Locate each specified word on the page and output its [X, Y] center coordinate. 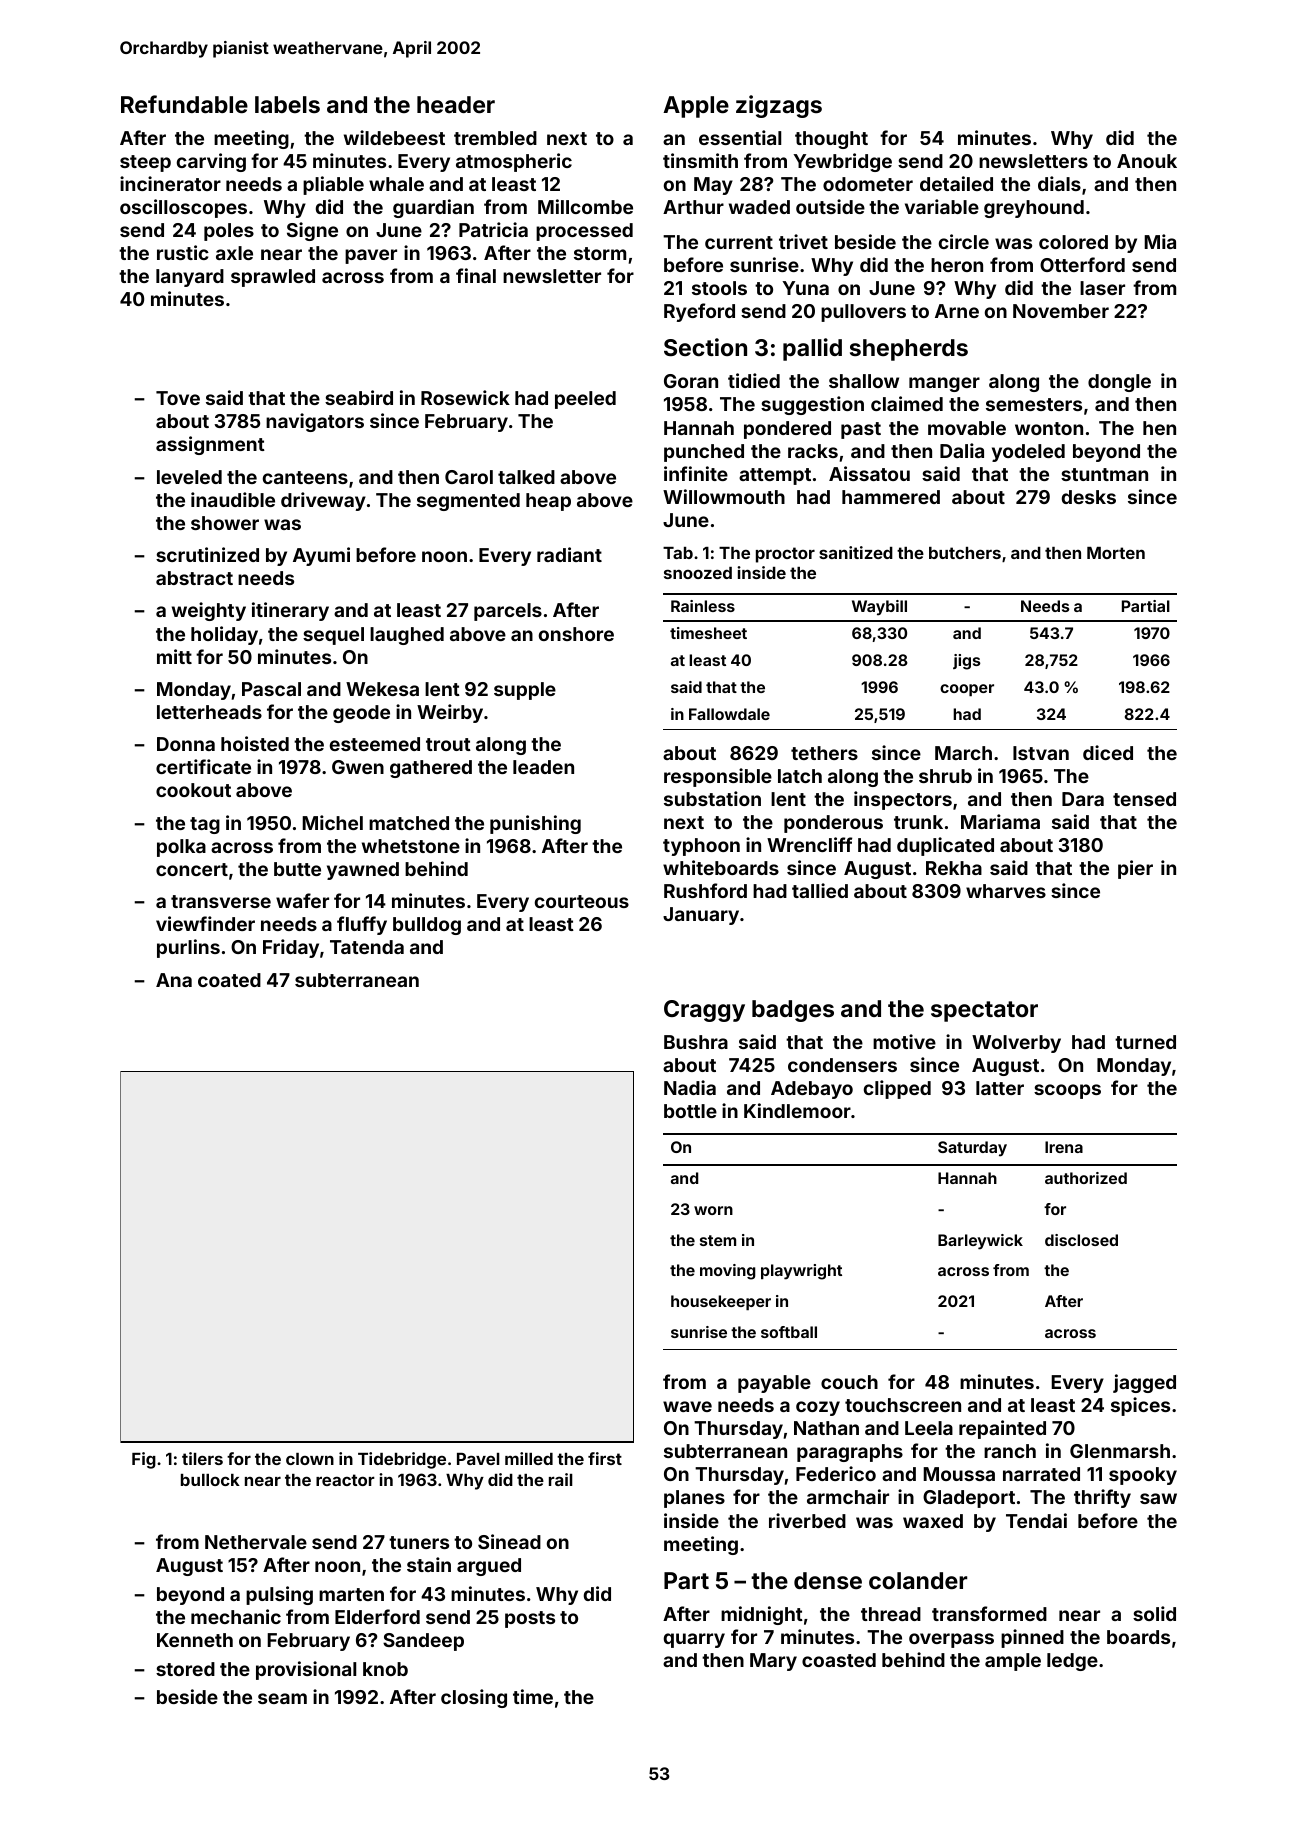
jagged [1144, 1383]
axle [234, 253]
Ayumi [321, 556]
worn [713, 1210]
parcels [508, 612]
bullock [210, 1480]
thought [831, 140]
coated [229, 980]
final [476, 275]
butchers [965, 553]
